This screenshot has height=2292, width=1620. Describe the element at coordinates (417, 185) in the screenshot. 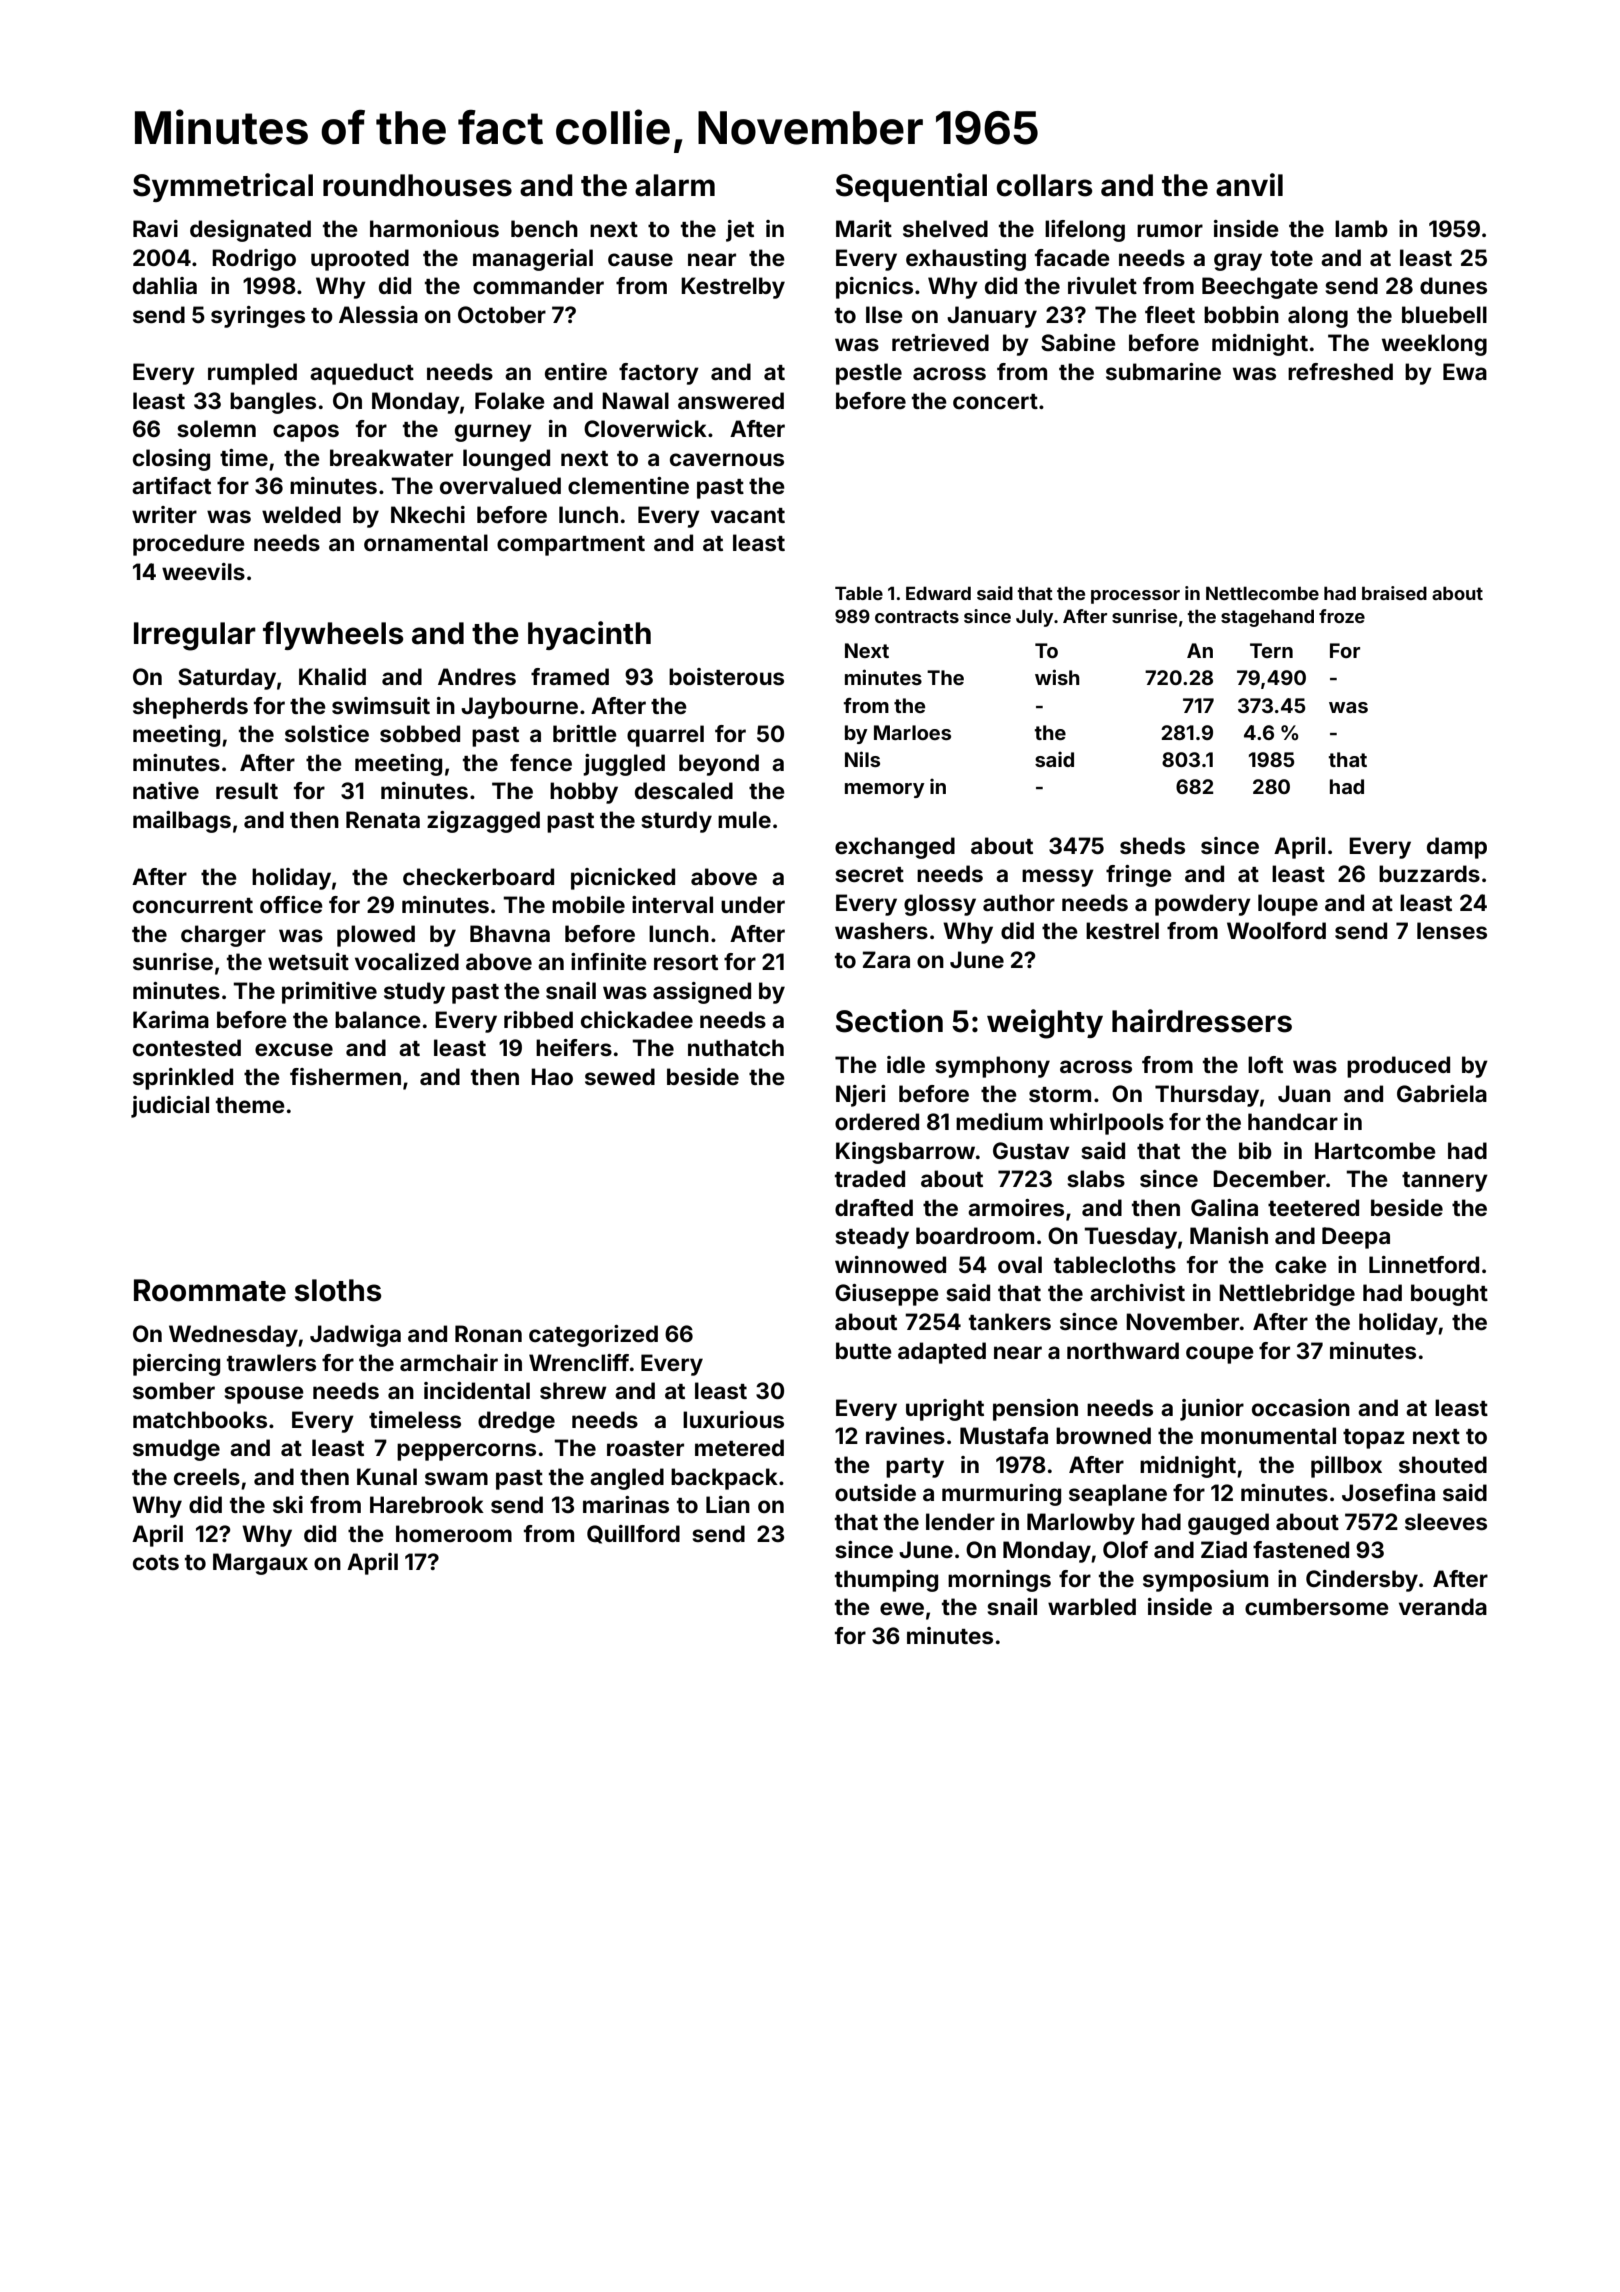

I see `roundhouses` at that location.
